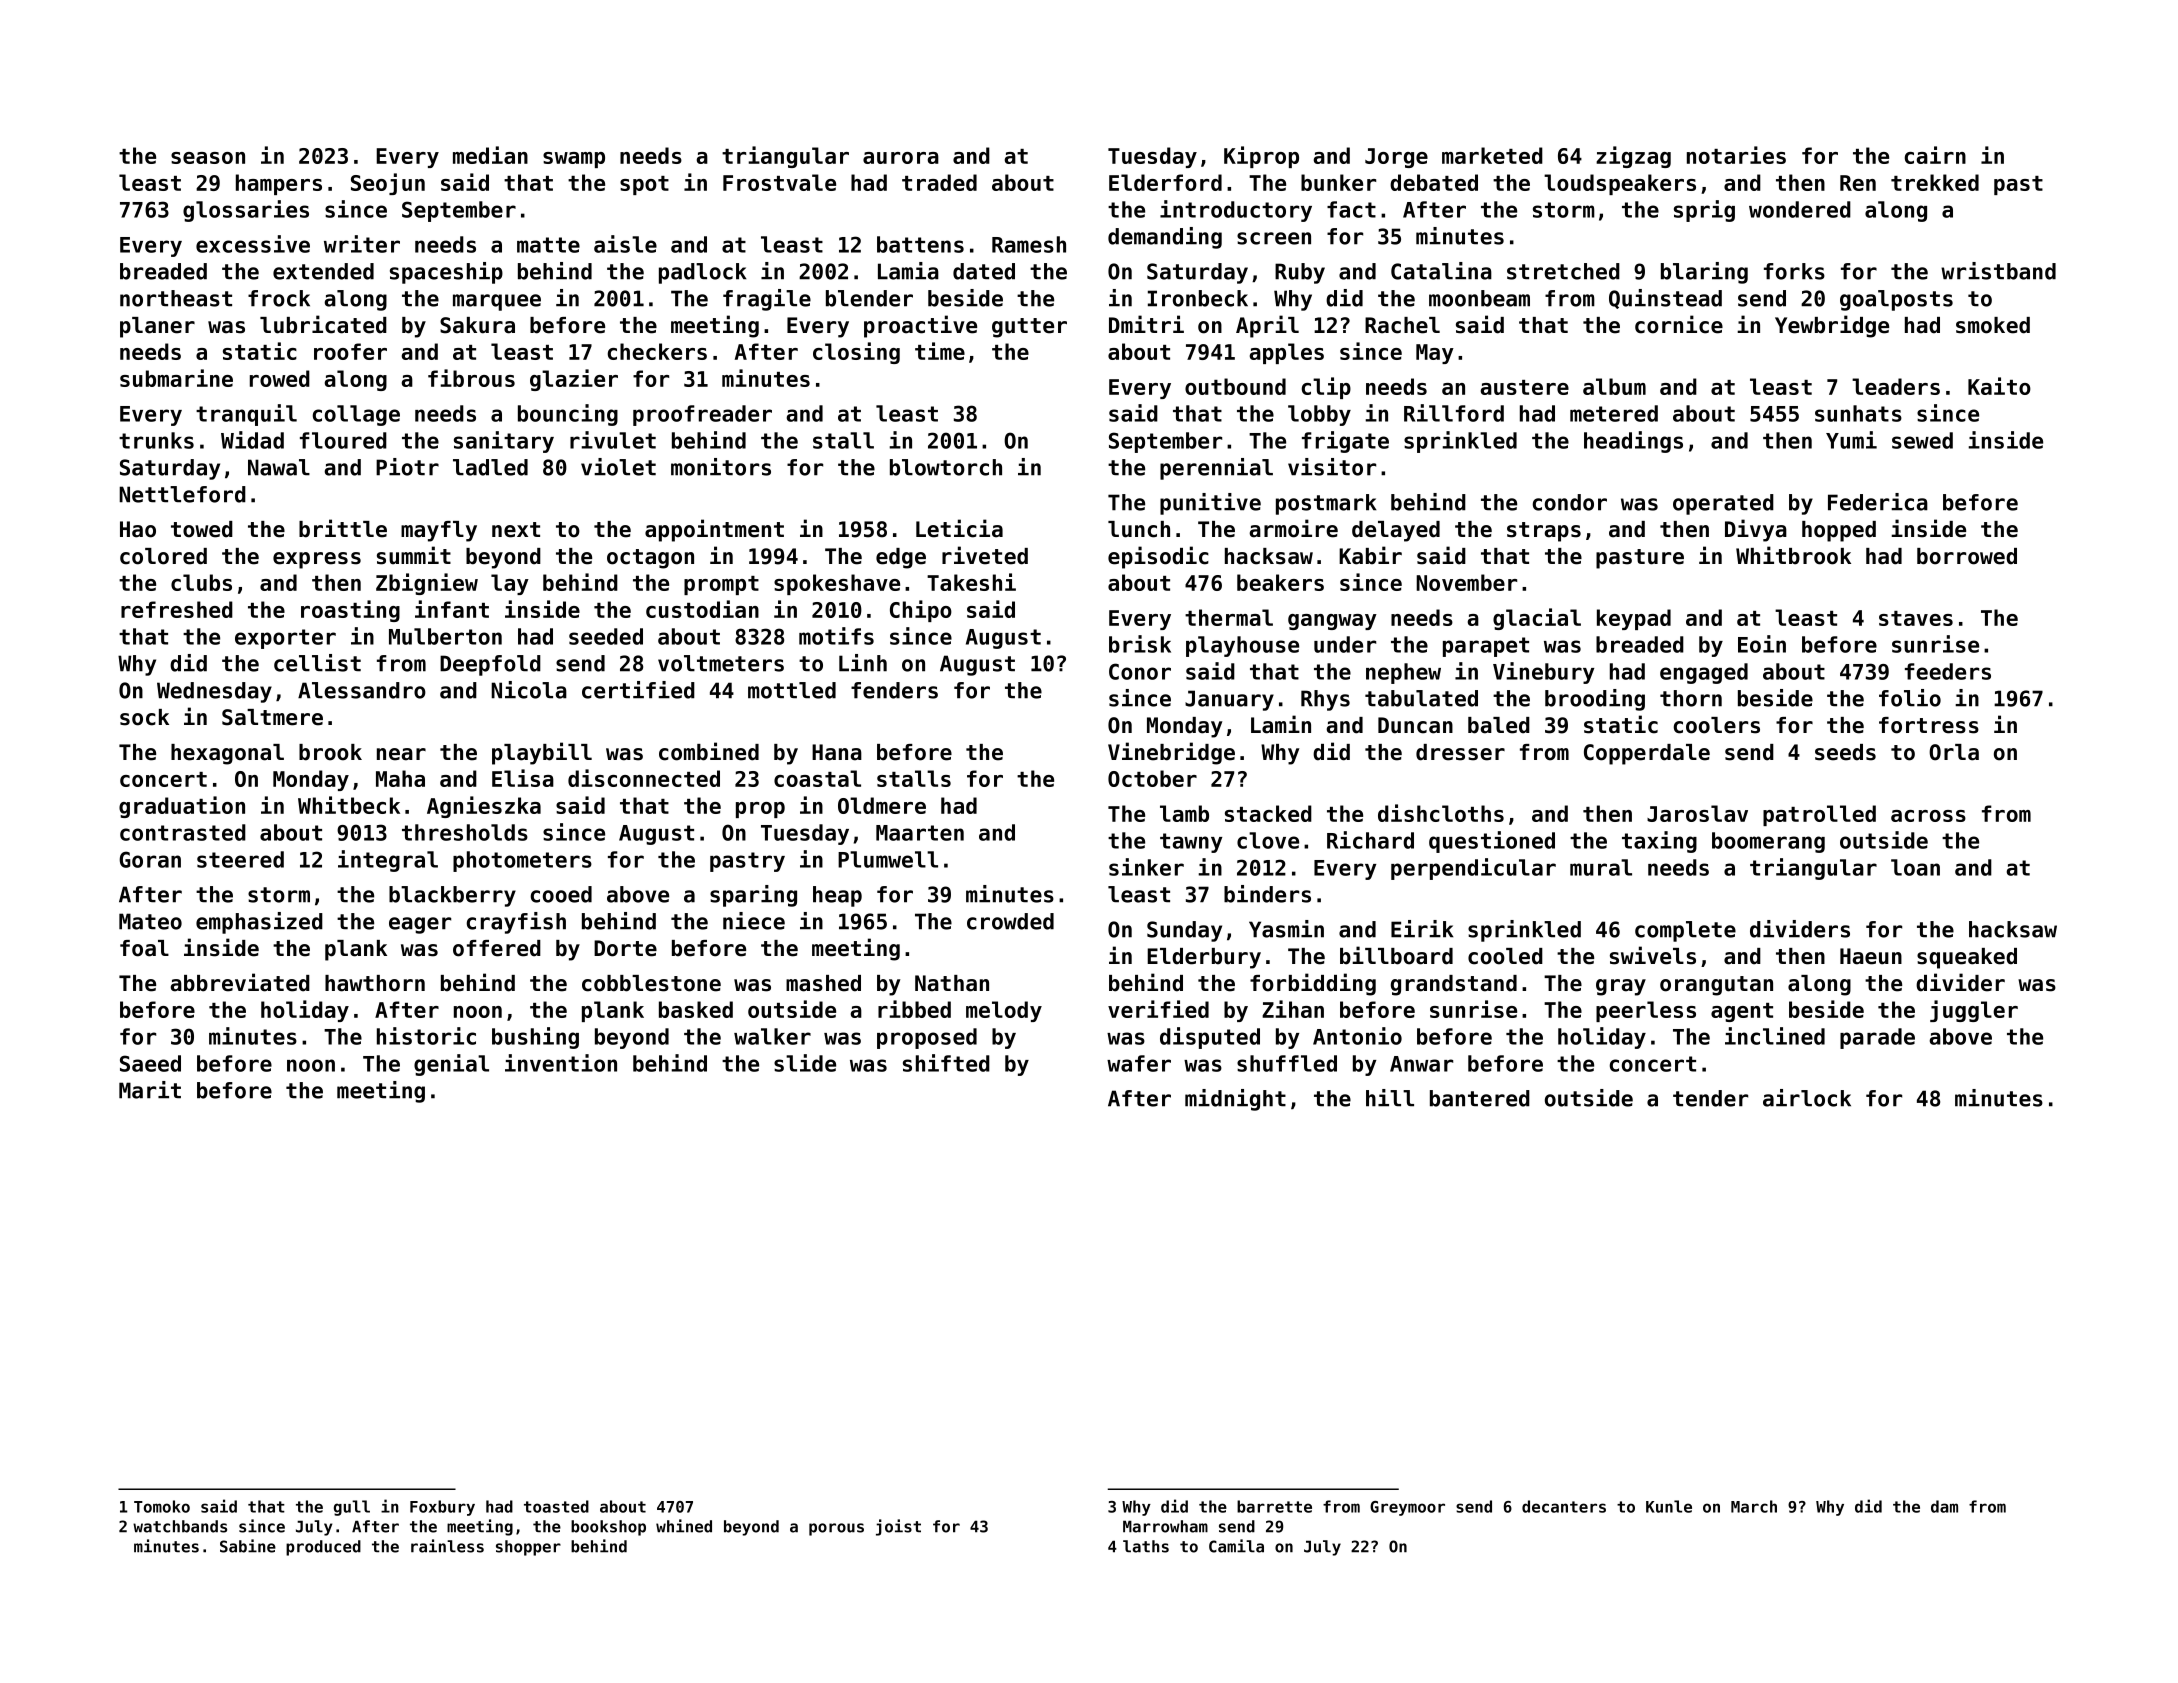 This image has height=1683, width=2178. Describe the element at coordinates (208, 158) in the image. I see `season` at that location.
